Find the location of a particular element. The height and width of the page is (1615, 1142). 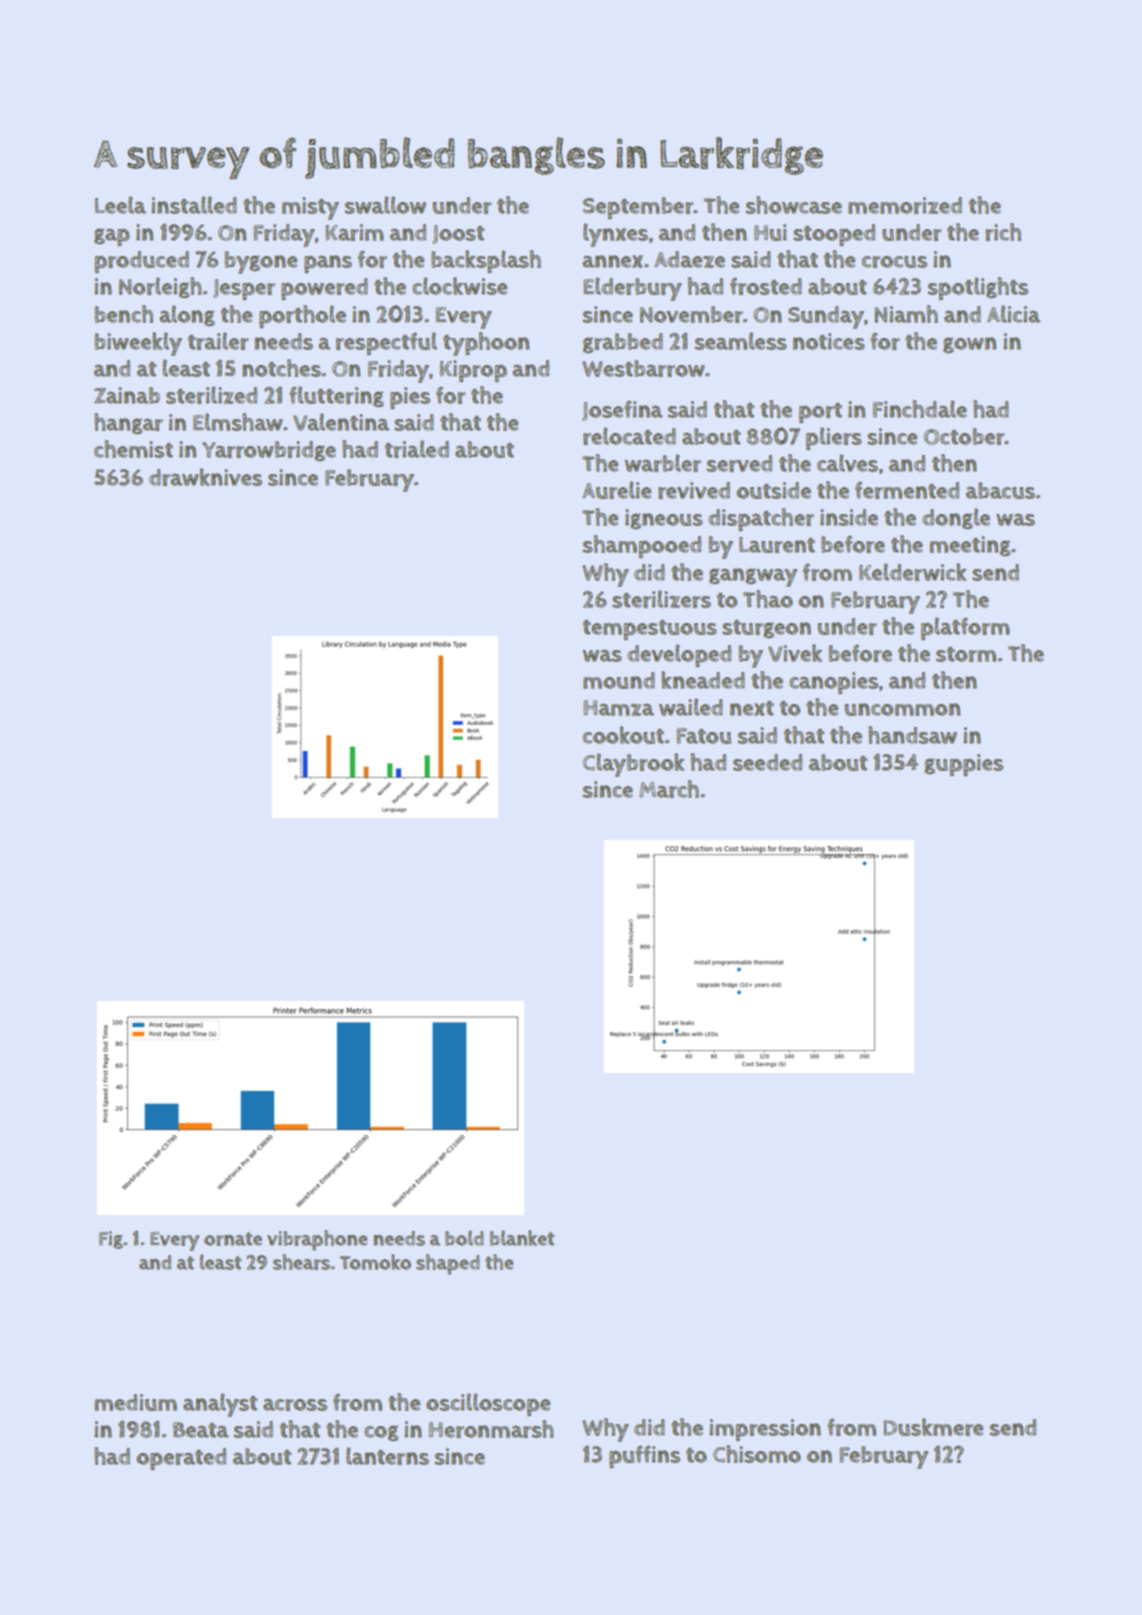

cookout is located at coordinates (623, 735).
